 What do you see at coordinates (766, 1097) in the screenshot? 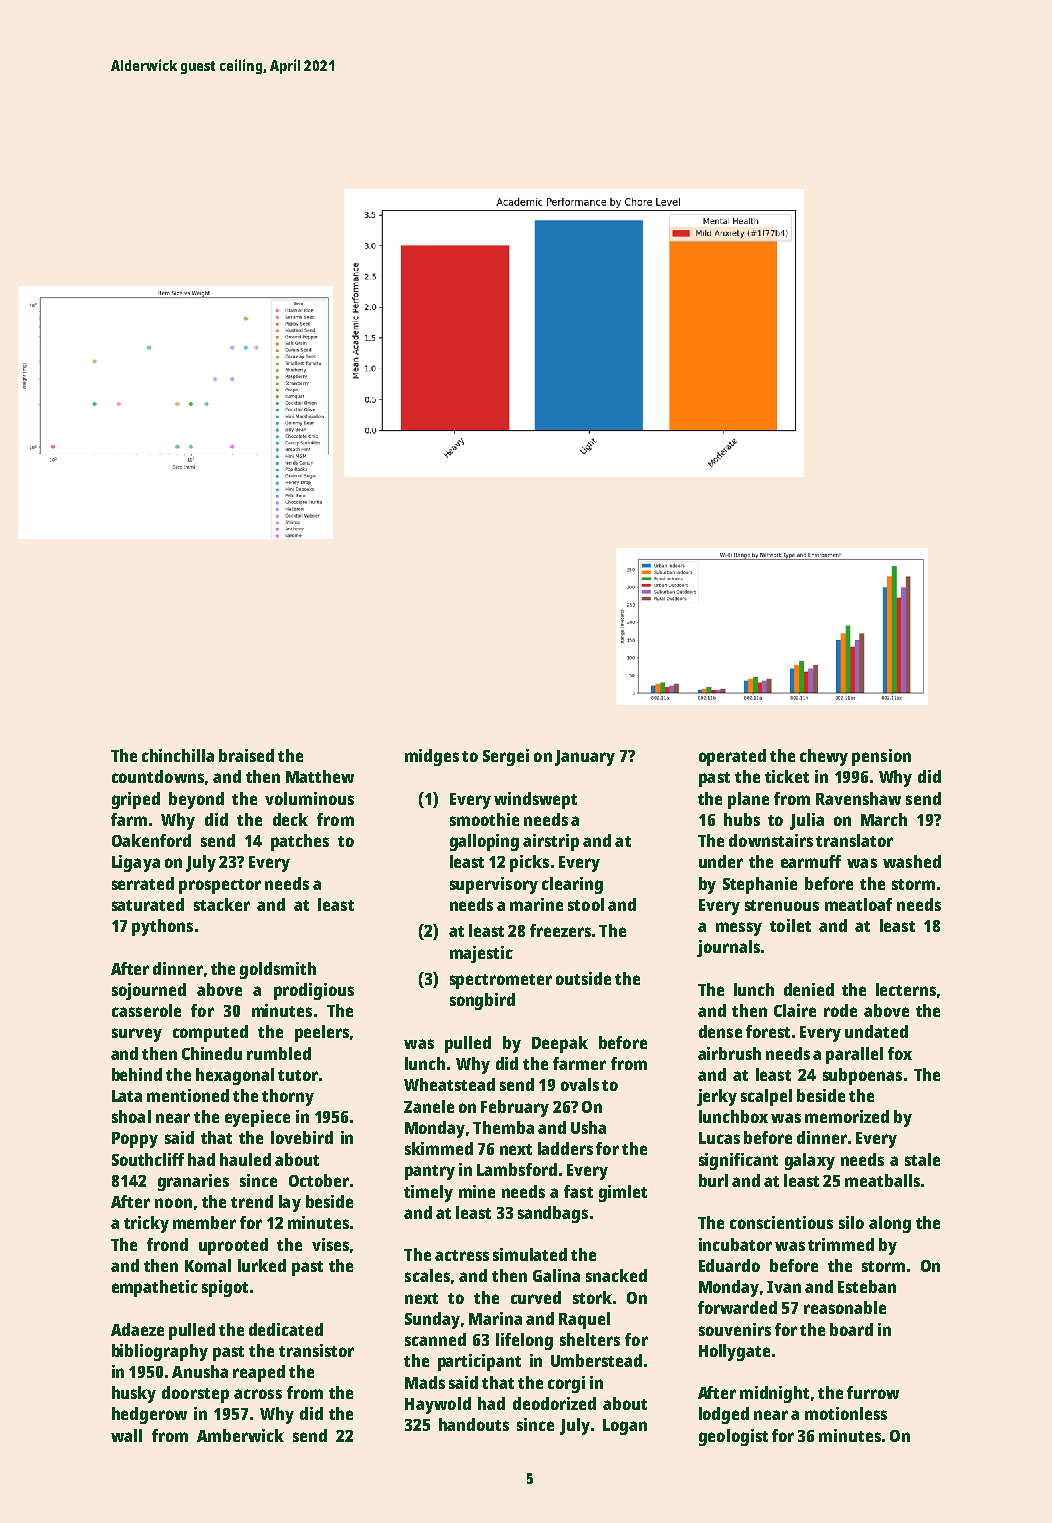
I see `scalpel` at bounding box center [766, 1097].
